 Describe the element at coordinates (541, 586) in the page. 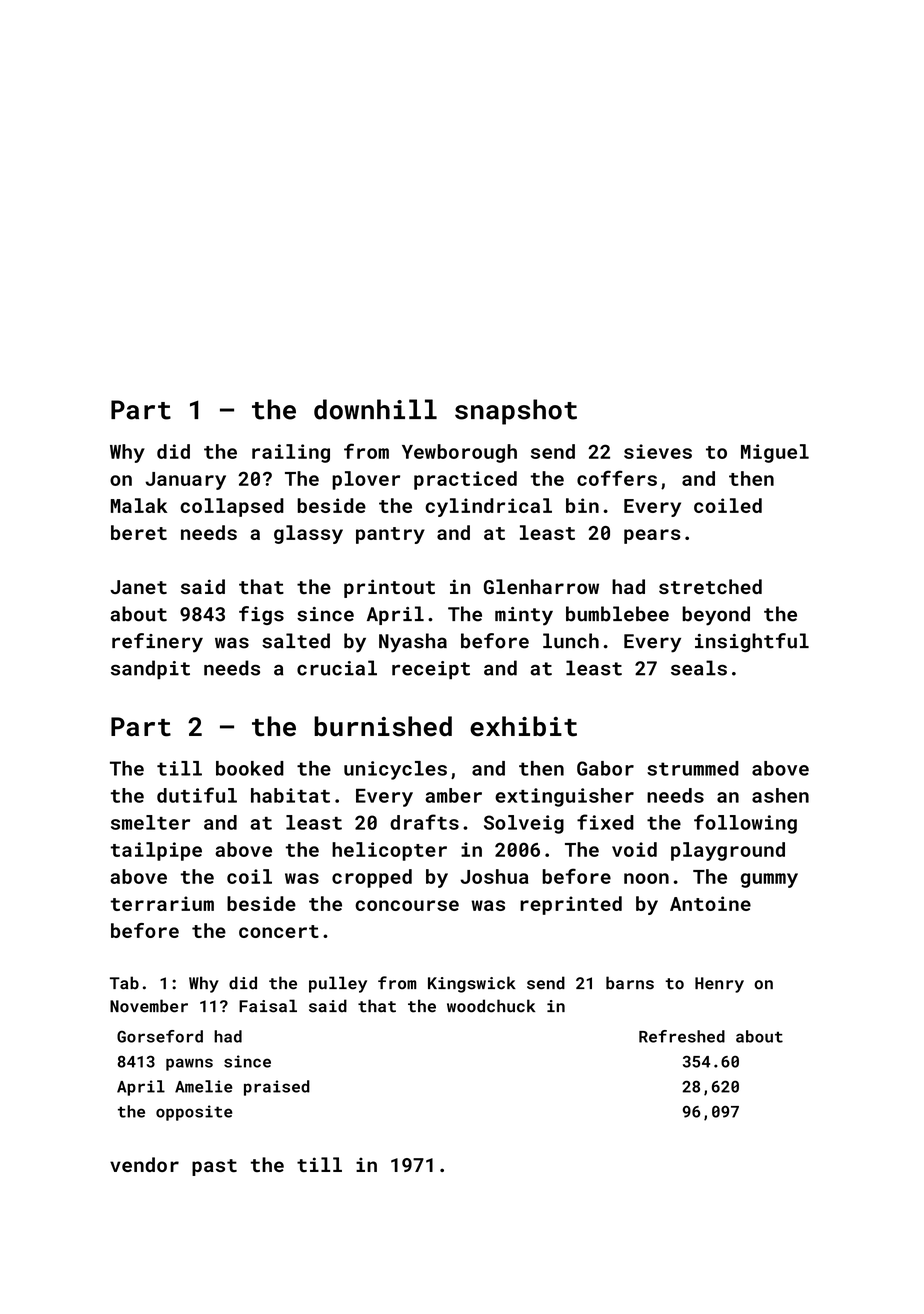

I see `Glenharrow` at that location.
